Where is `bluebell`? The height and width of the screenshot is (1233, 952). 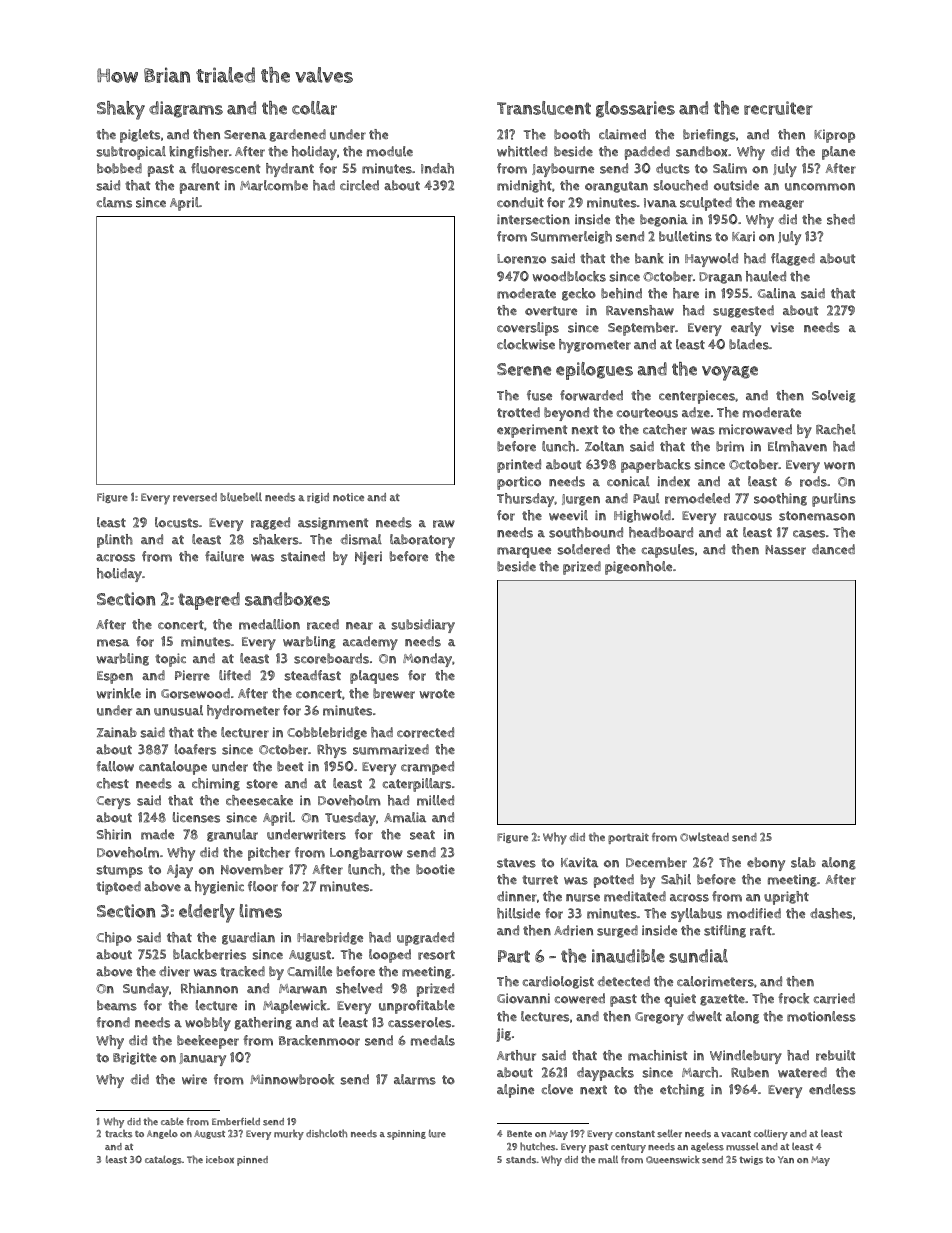 bluebell is located at coordinates (241, 497).
